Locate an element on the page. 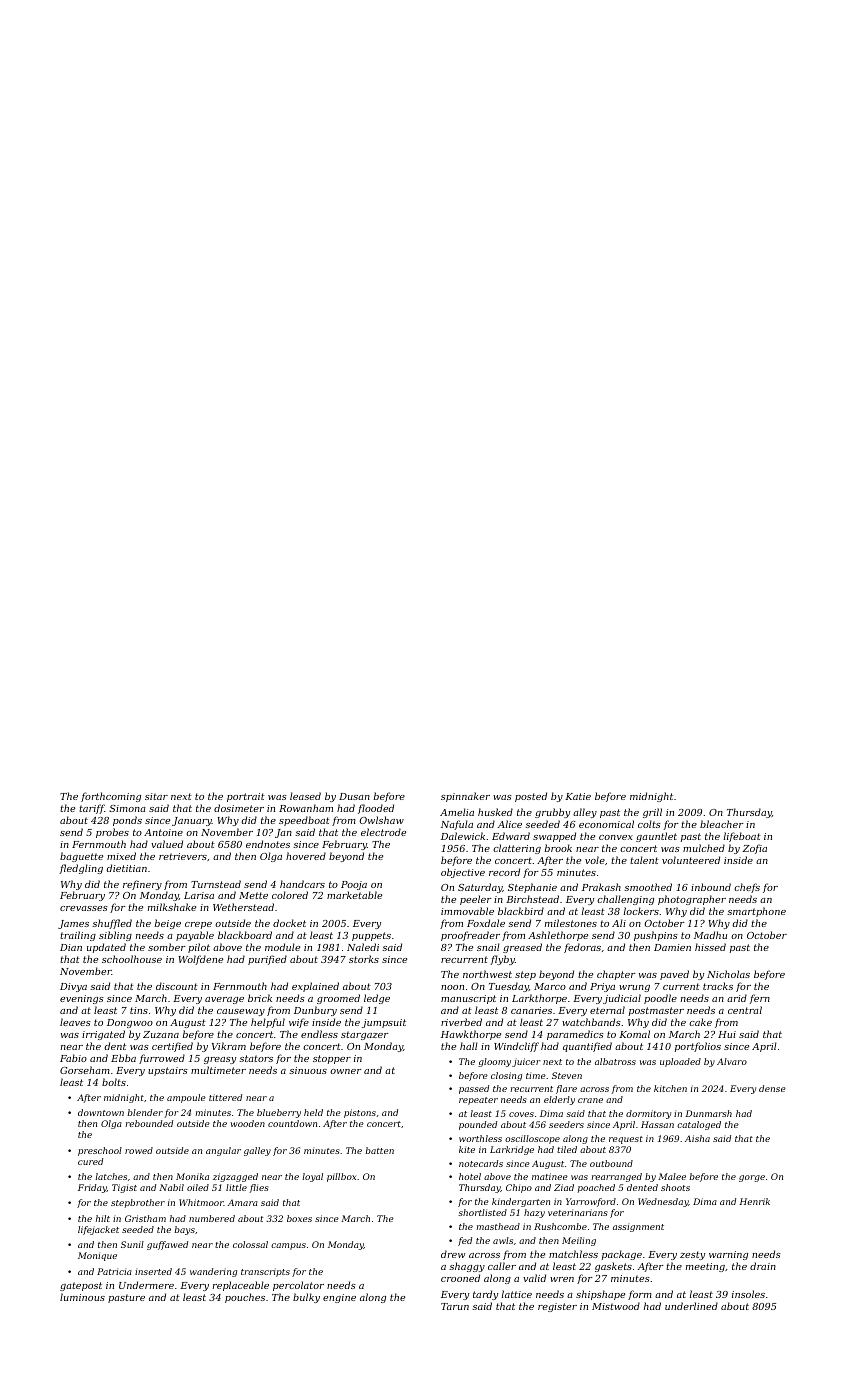  grubby is located at coordinates (552, 813).
